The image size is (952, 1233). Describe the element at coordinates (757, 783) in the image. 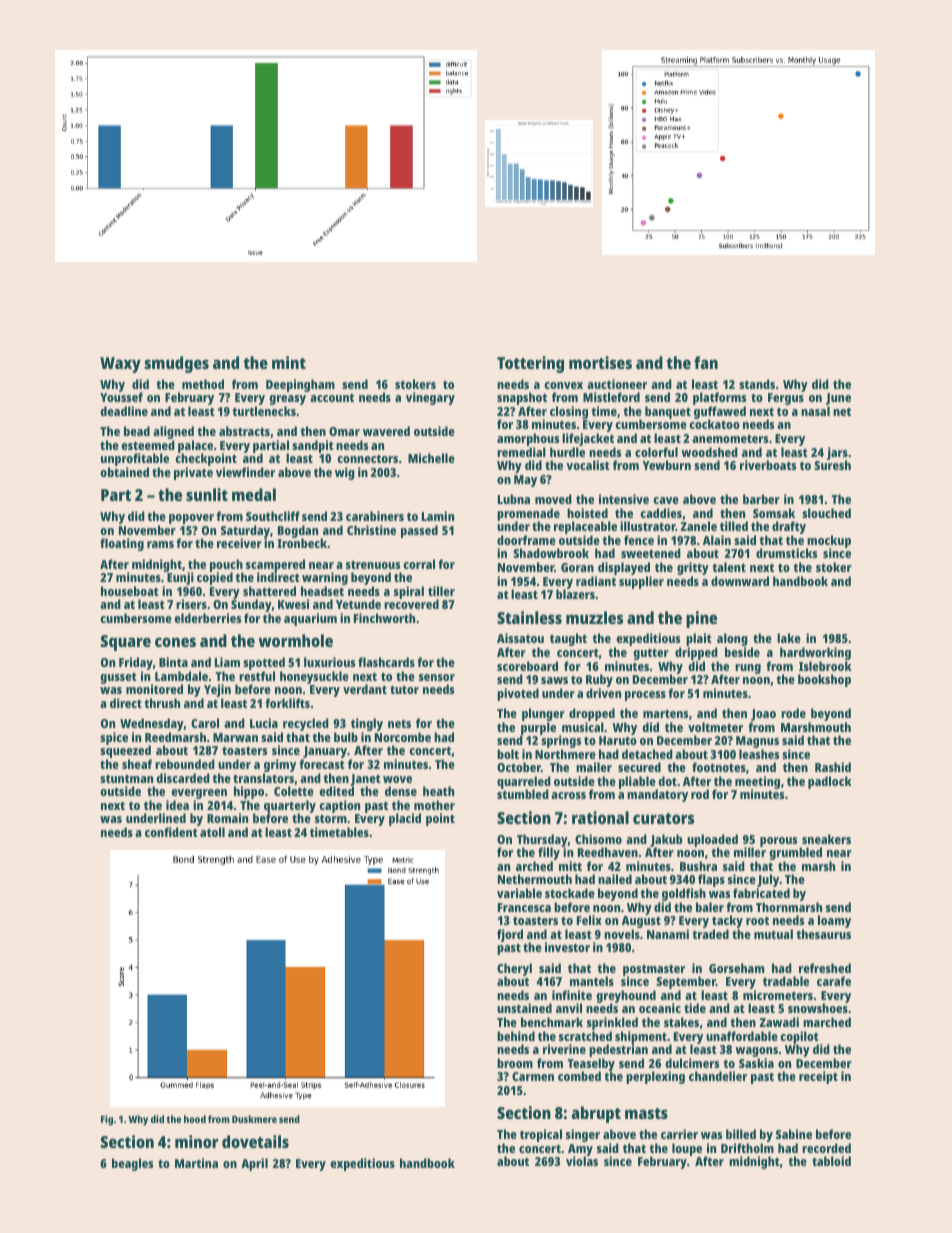

I see `meeting` at that location.
